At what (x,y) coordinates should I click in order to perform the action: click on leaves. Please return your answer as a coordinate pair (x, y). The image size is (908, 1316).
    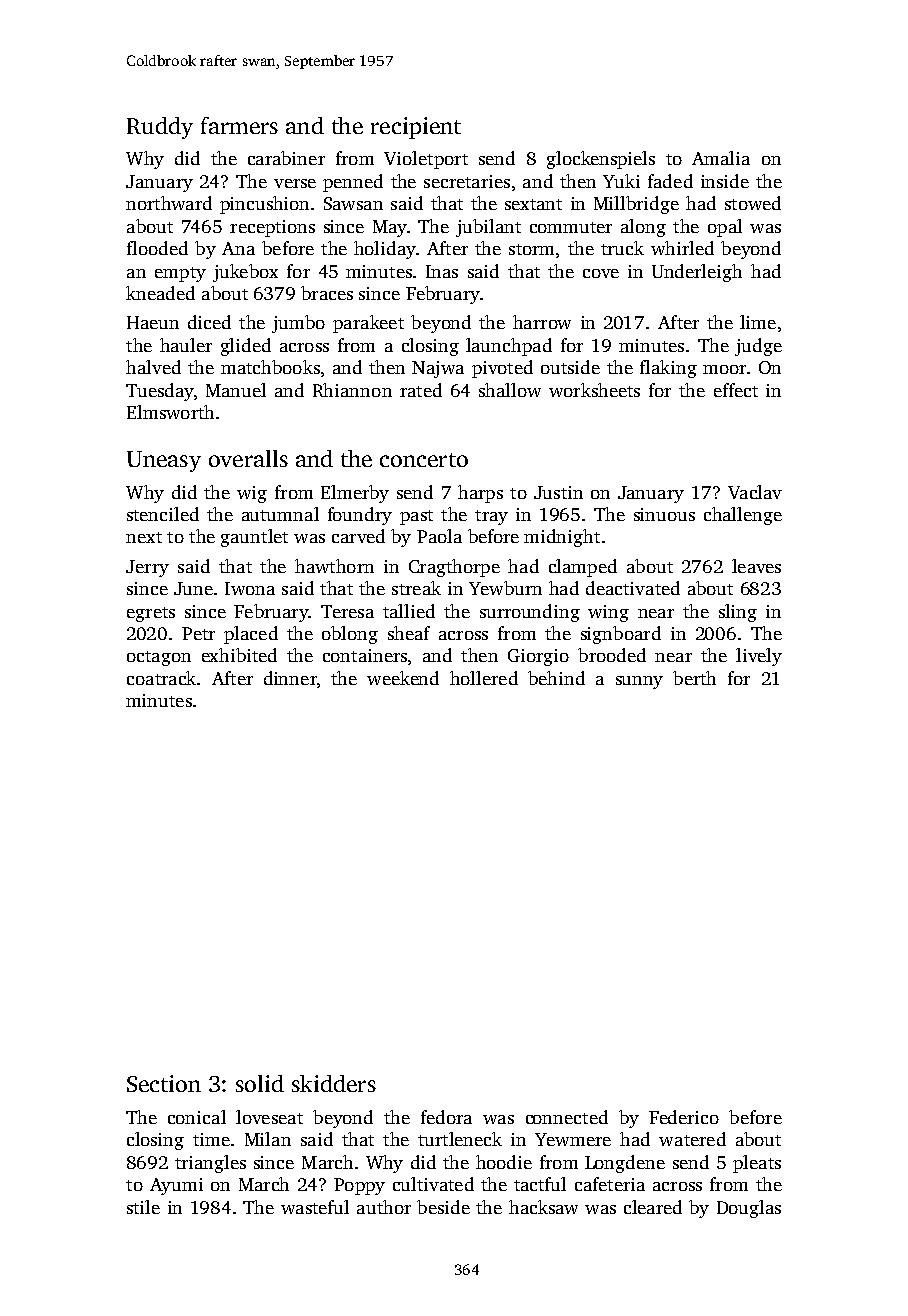
    Looking at the image, I should click on (756, 566).
